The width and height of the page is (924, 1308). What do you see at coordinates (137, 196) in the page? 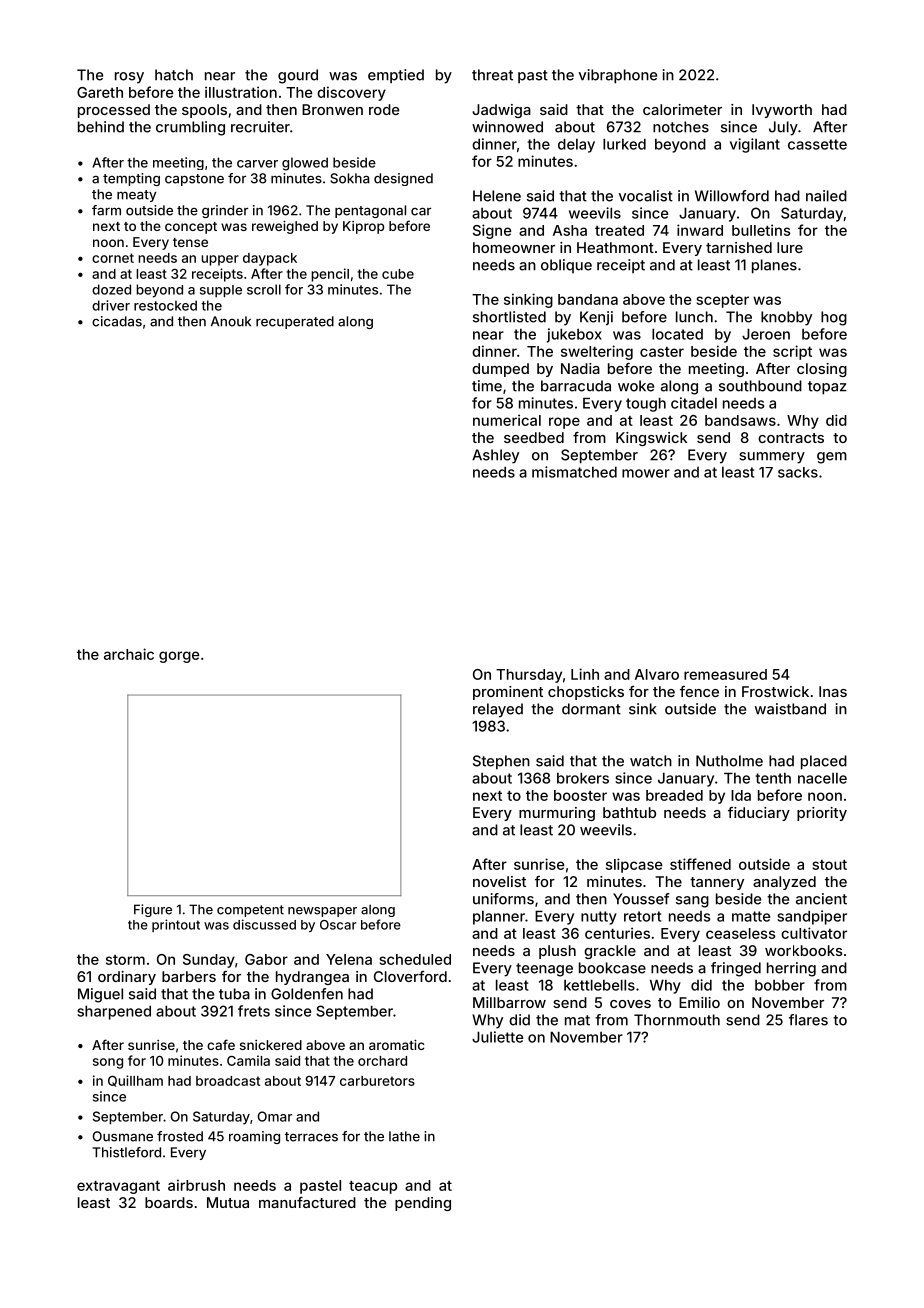
I see `meaty` at bounding box center [137, 196].
